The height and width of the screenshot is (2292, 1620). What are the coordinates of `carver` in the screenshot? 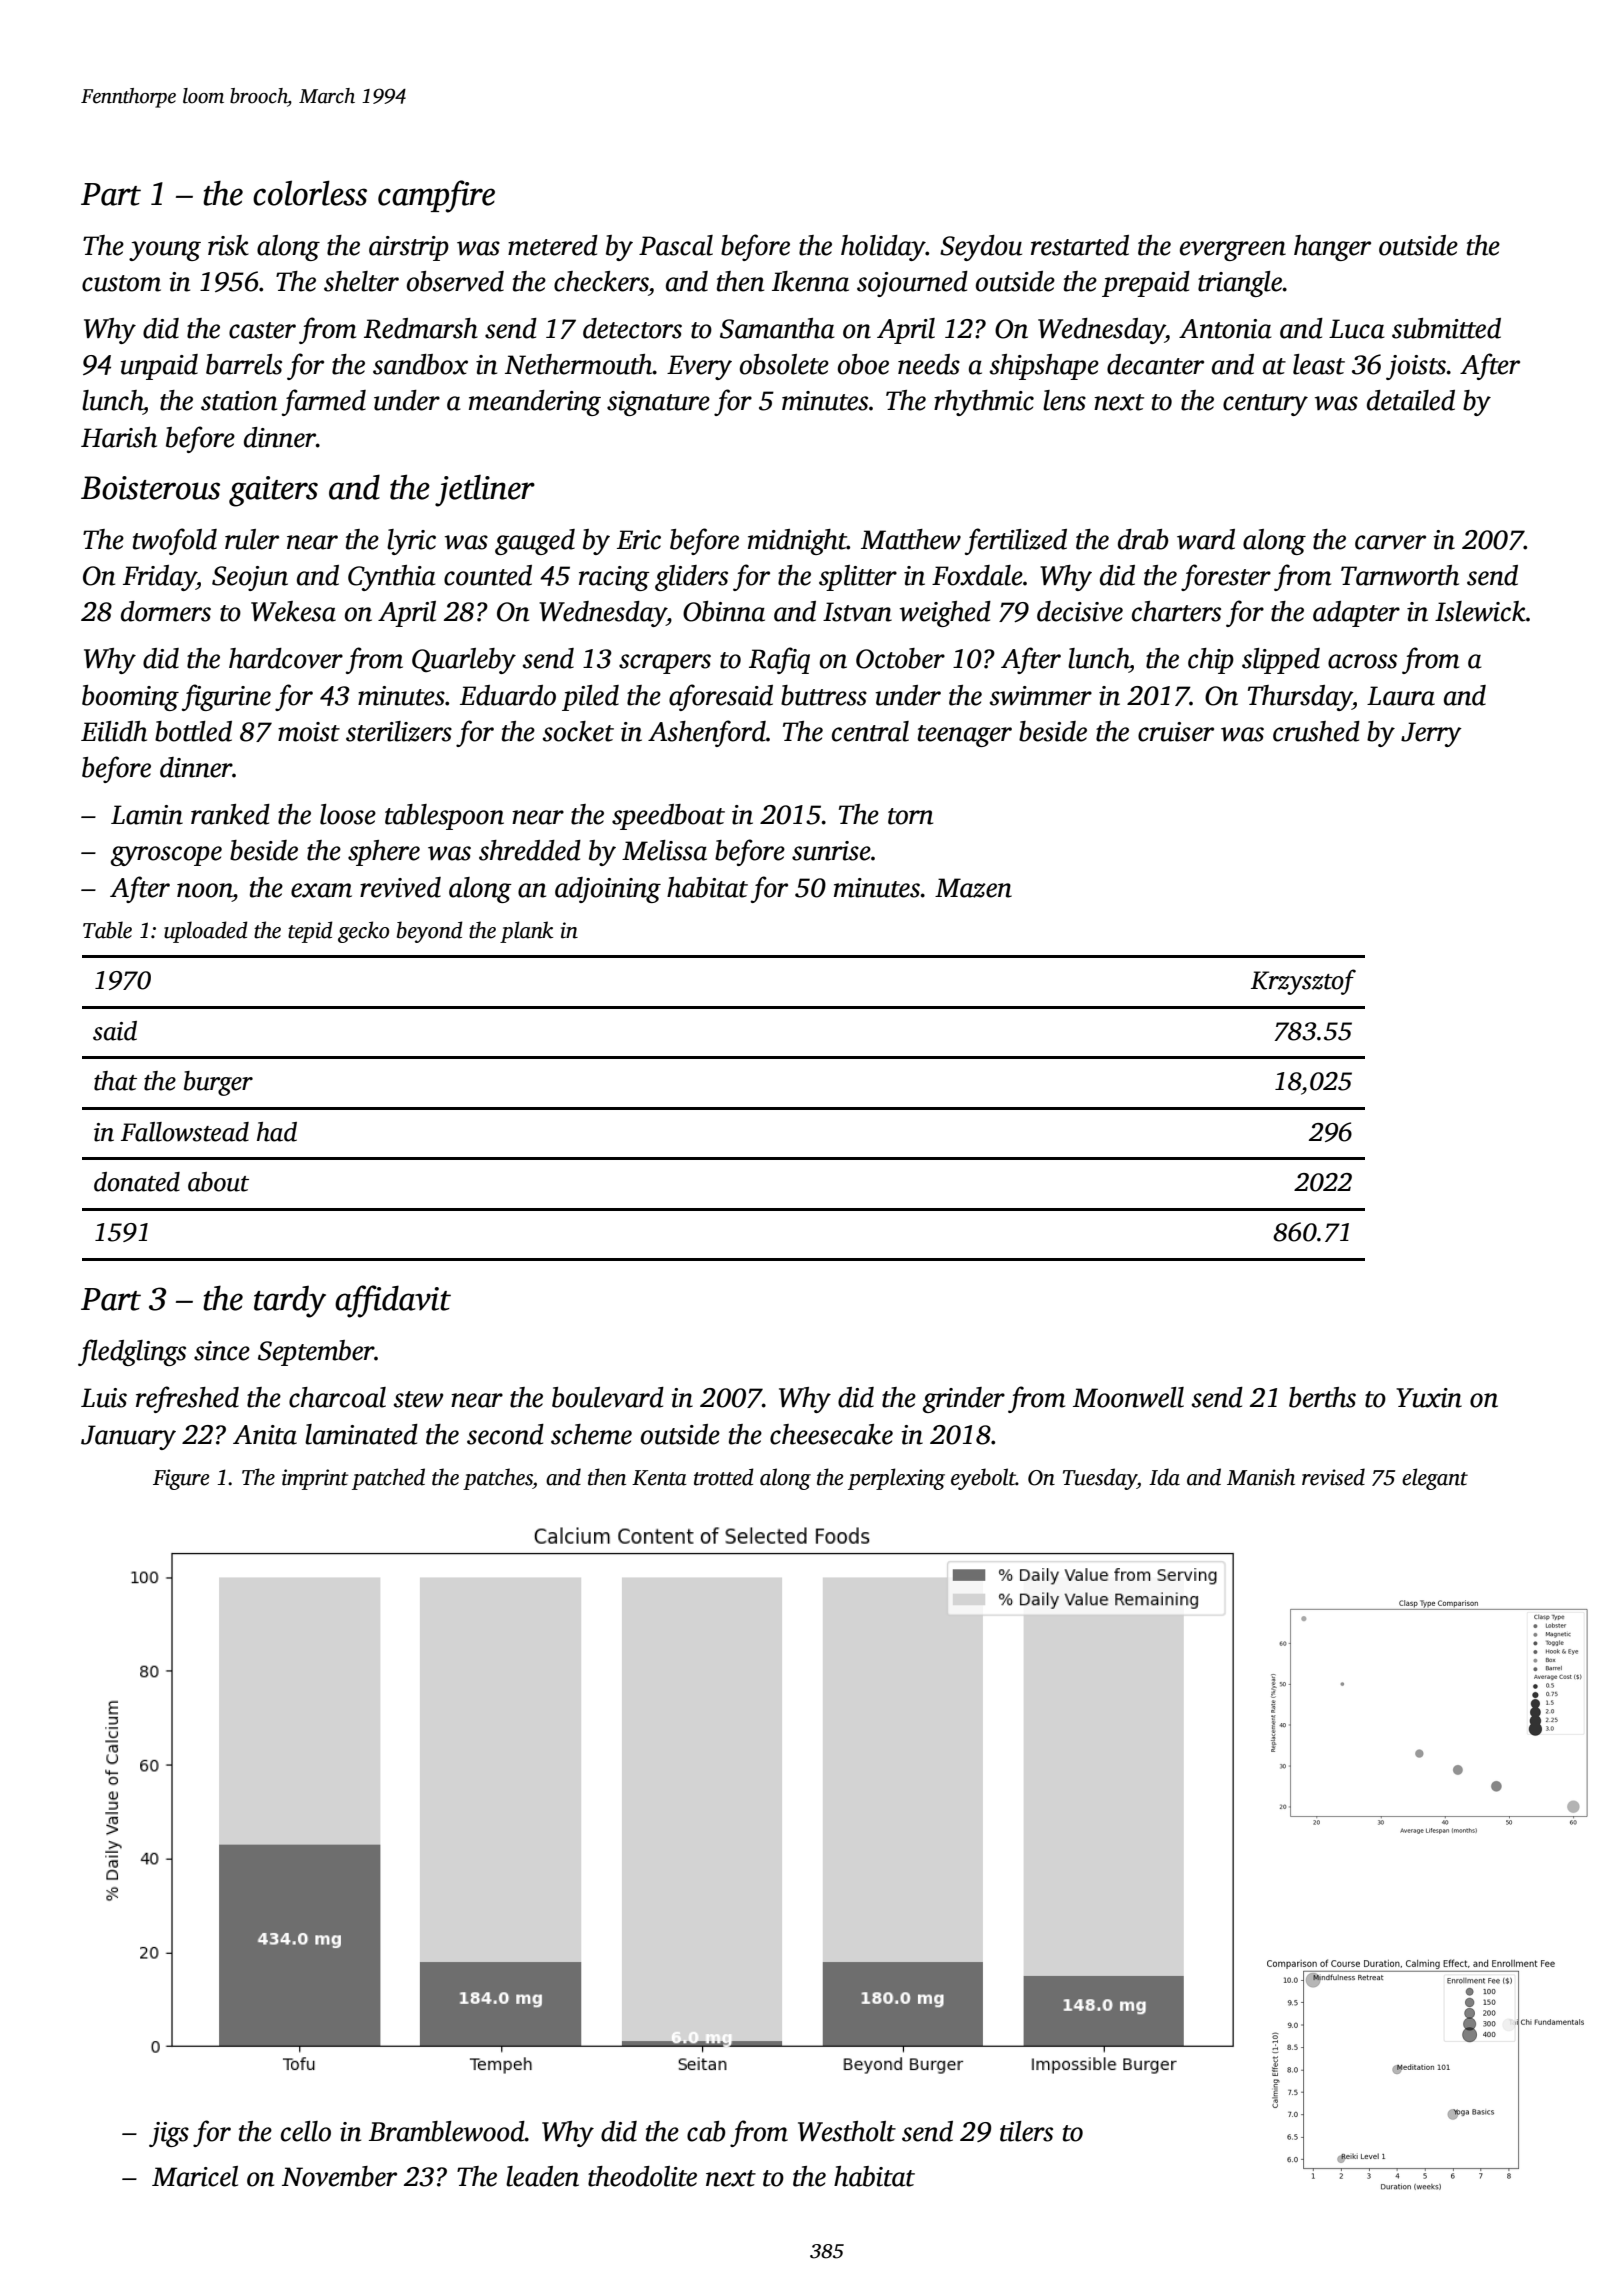 It's located at (1390, 542).
